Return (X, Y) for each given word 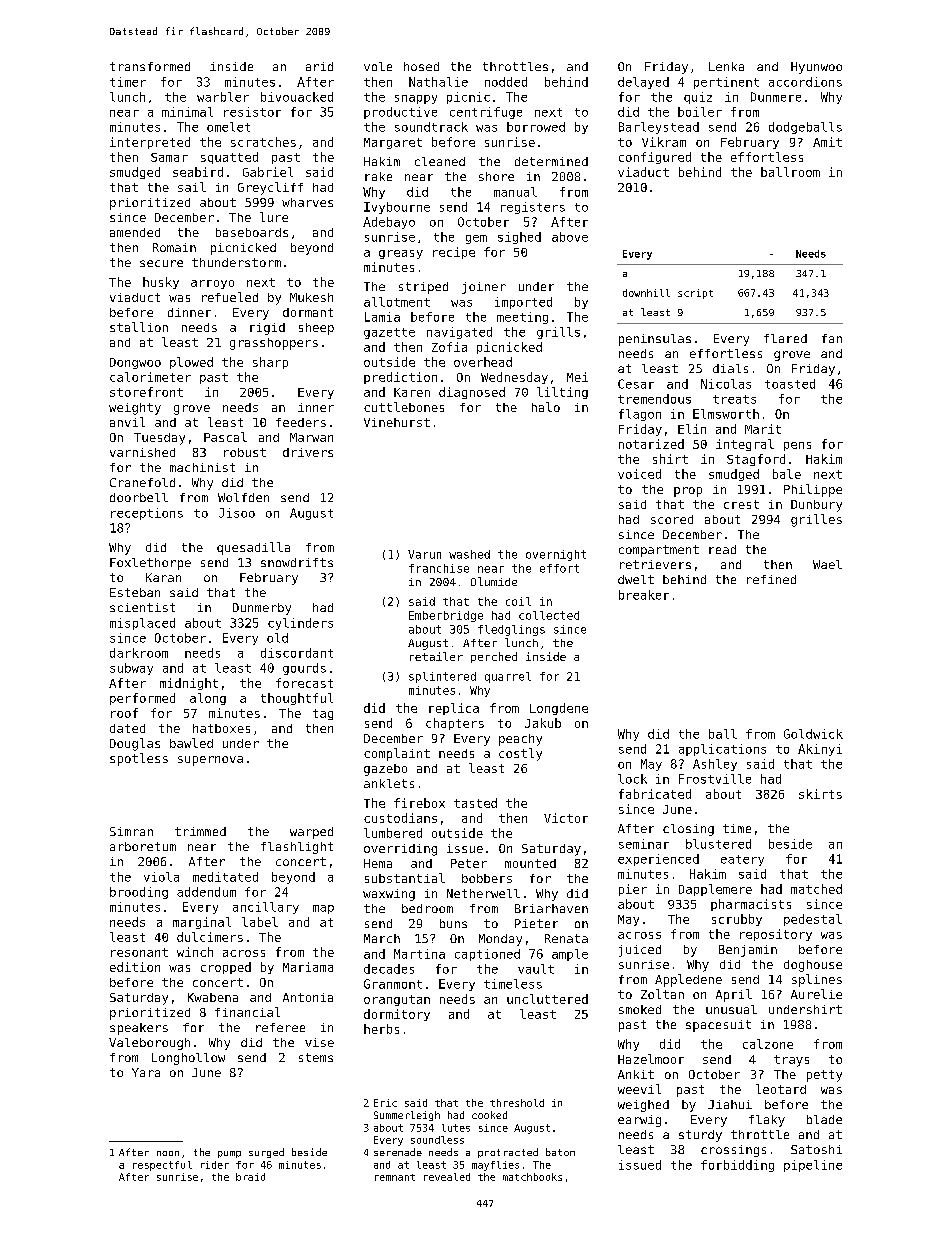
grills (558, 333)
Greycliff (270, 188)
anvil (127, 422)
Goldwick (813, 734)
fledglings (511, 630)
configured (655, 158)
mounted (530, 863)
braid (250, 1177)
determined (551, 161)
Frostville (715, 779)
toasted (790, 384)
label (260, 922)
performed (142, 699)
